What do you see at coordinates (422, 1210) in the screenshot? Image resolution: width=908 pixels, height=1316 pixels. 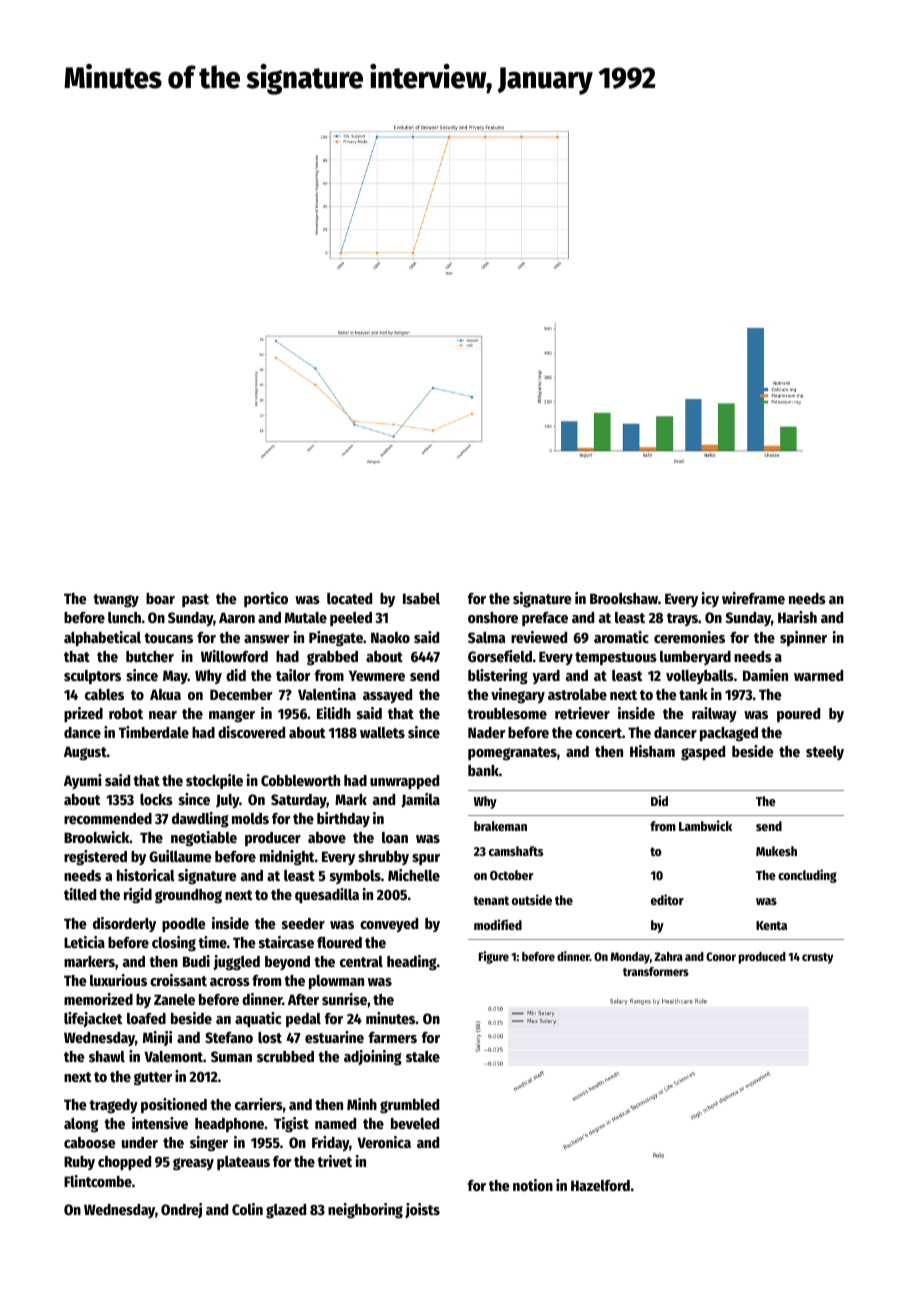 I see `joists` at bounding box center [422, 1210].
